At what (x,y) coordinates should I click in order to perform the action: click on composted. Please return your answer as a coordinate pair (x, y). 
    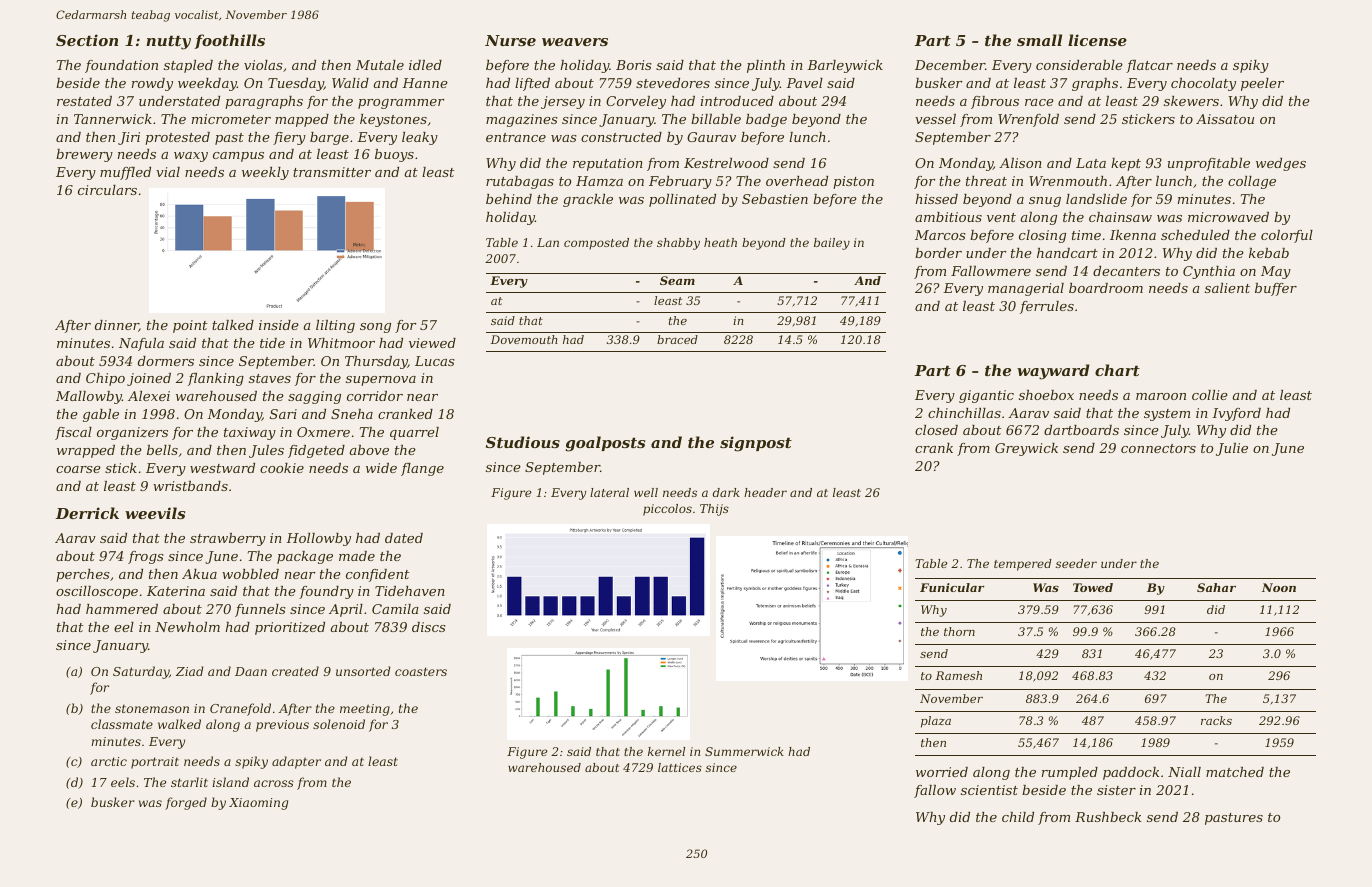
    Looking at the image, I should click on (596, 244).
